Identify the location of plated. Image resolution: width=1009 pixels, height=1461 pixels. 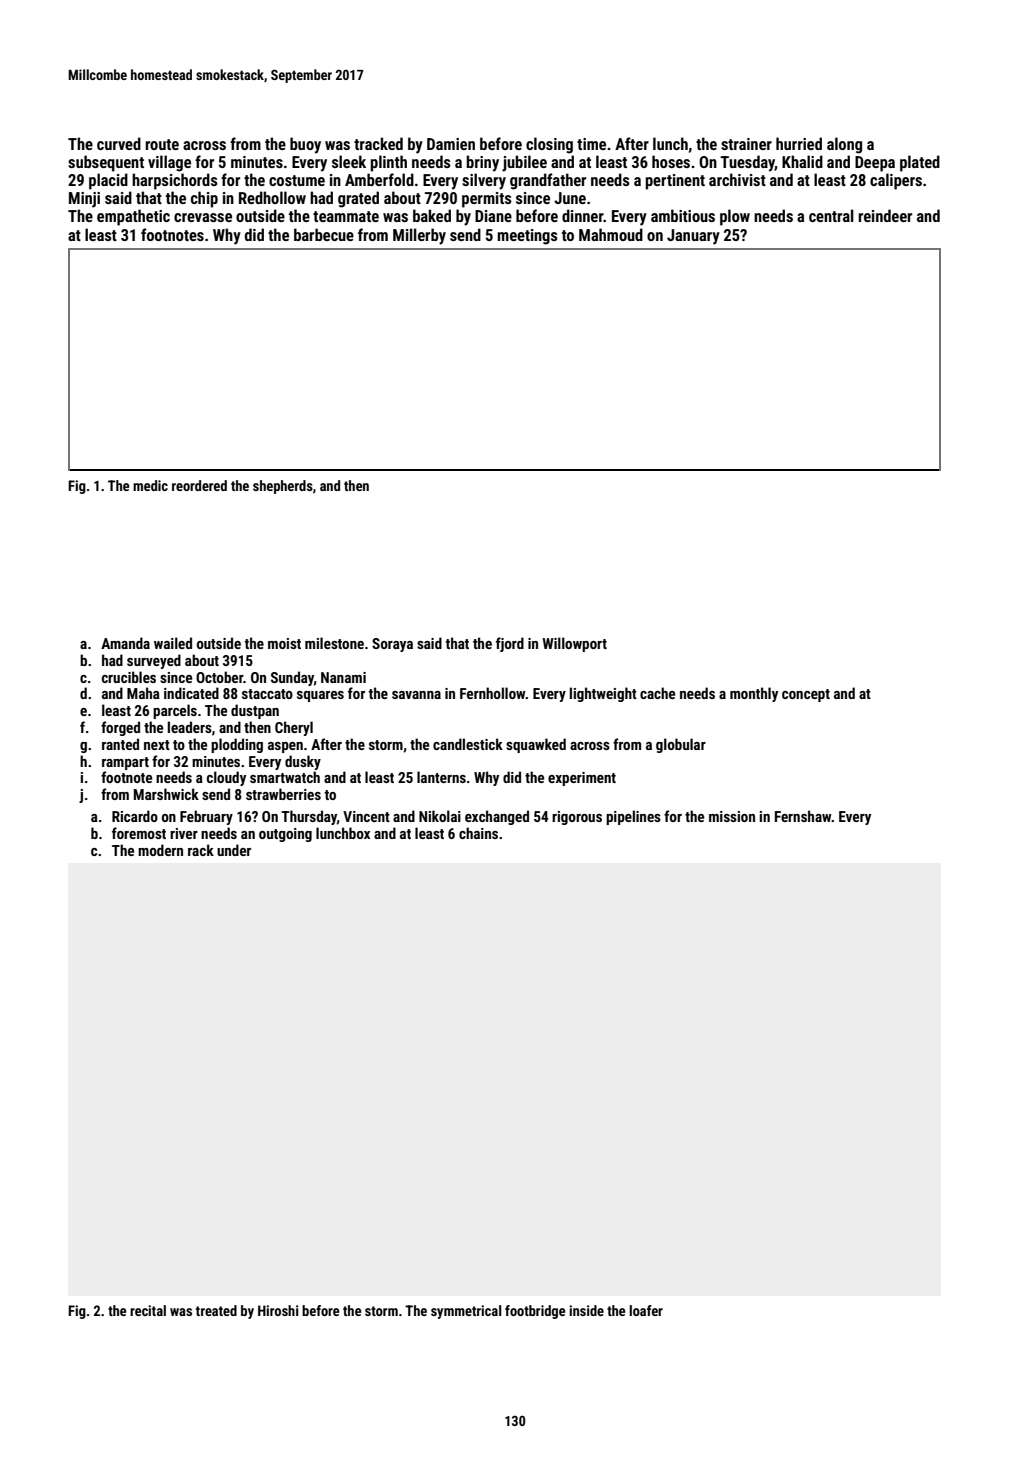
(920, 163).
